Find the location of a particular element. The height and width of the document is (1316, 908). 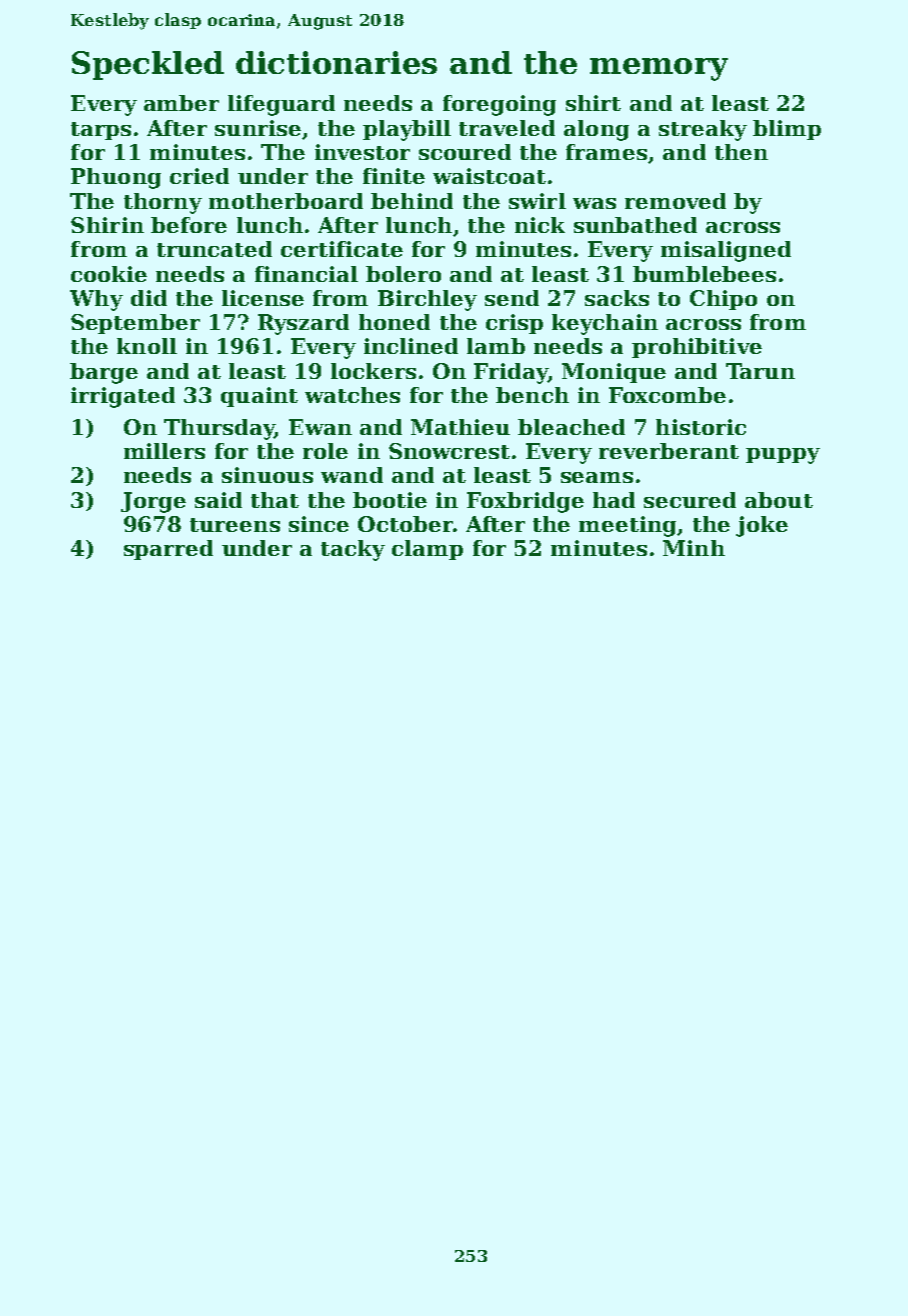

lifeguard is located at coordinates (281, 105).
